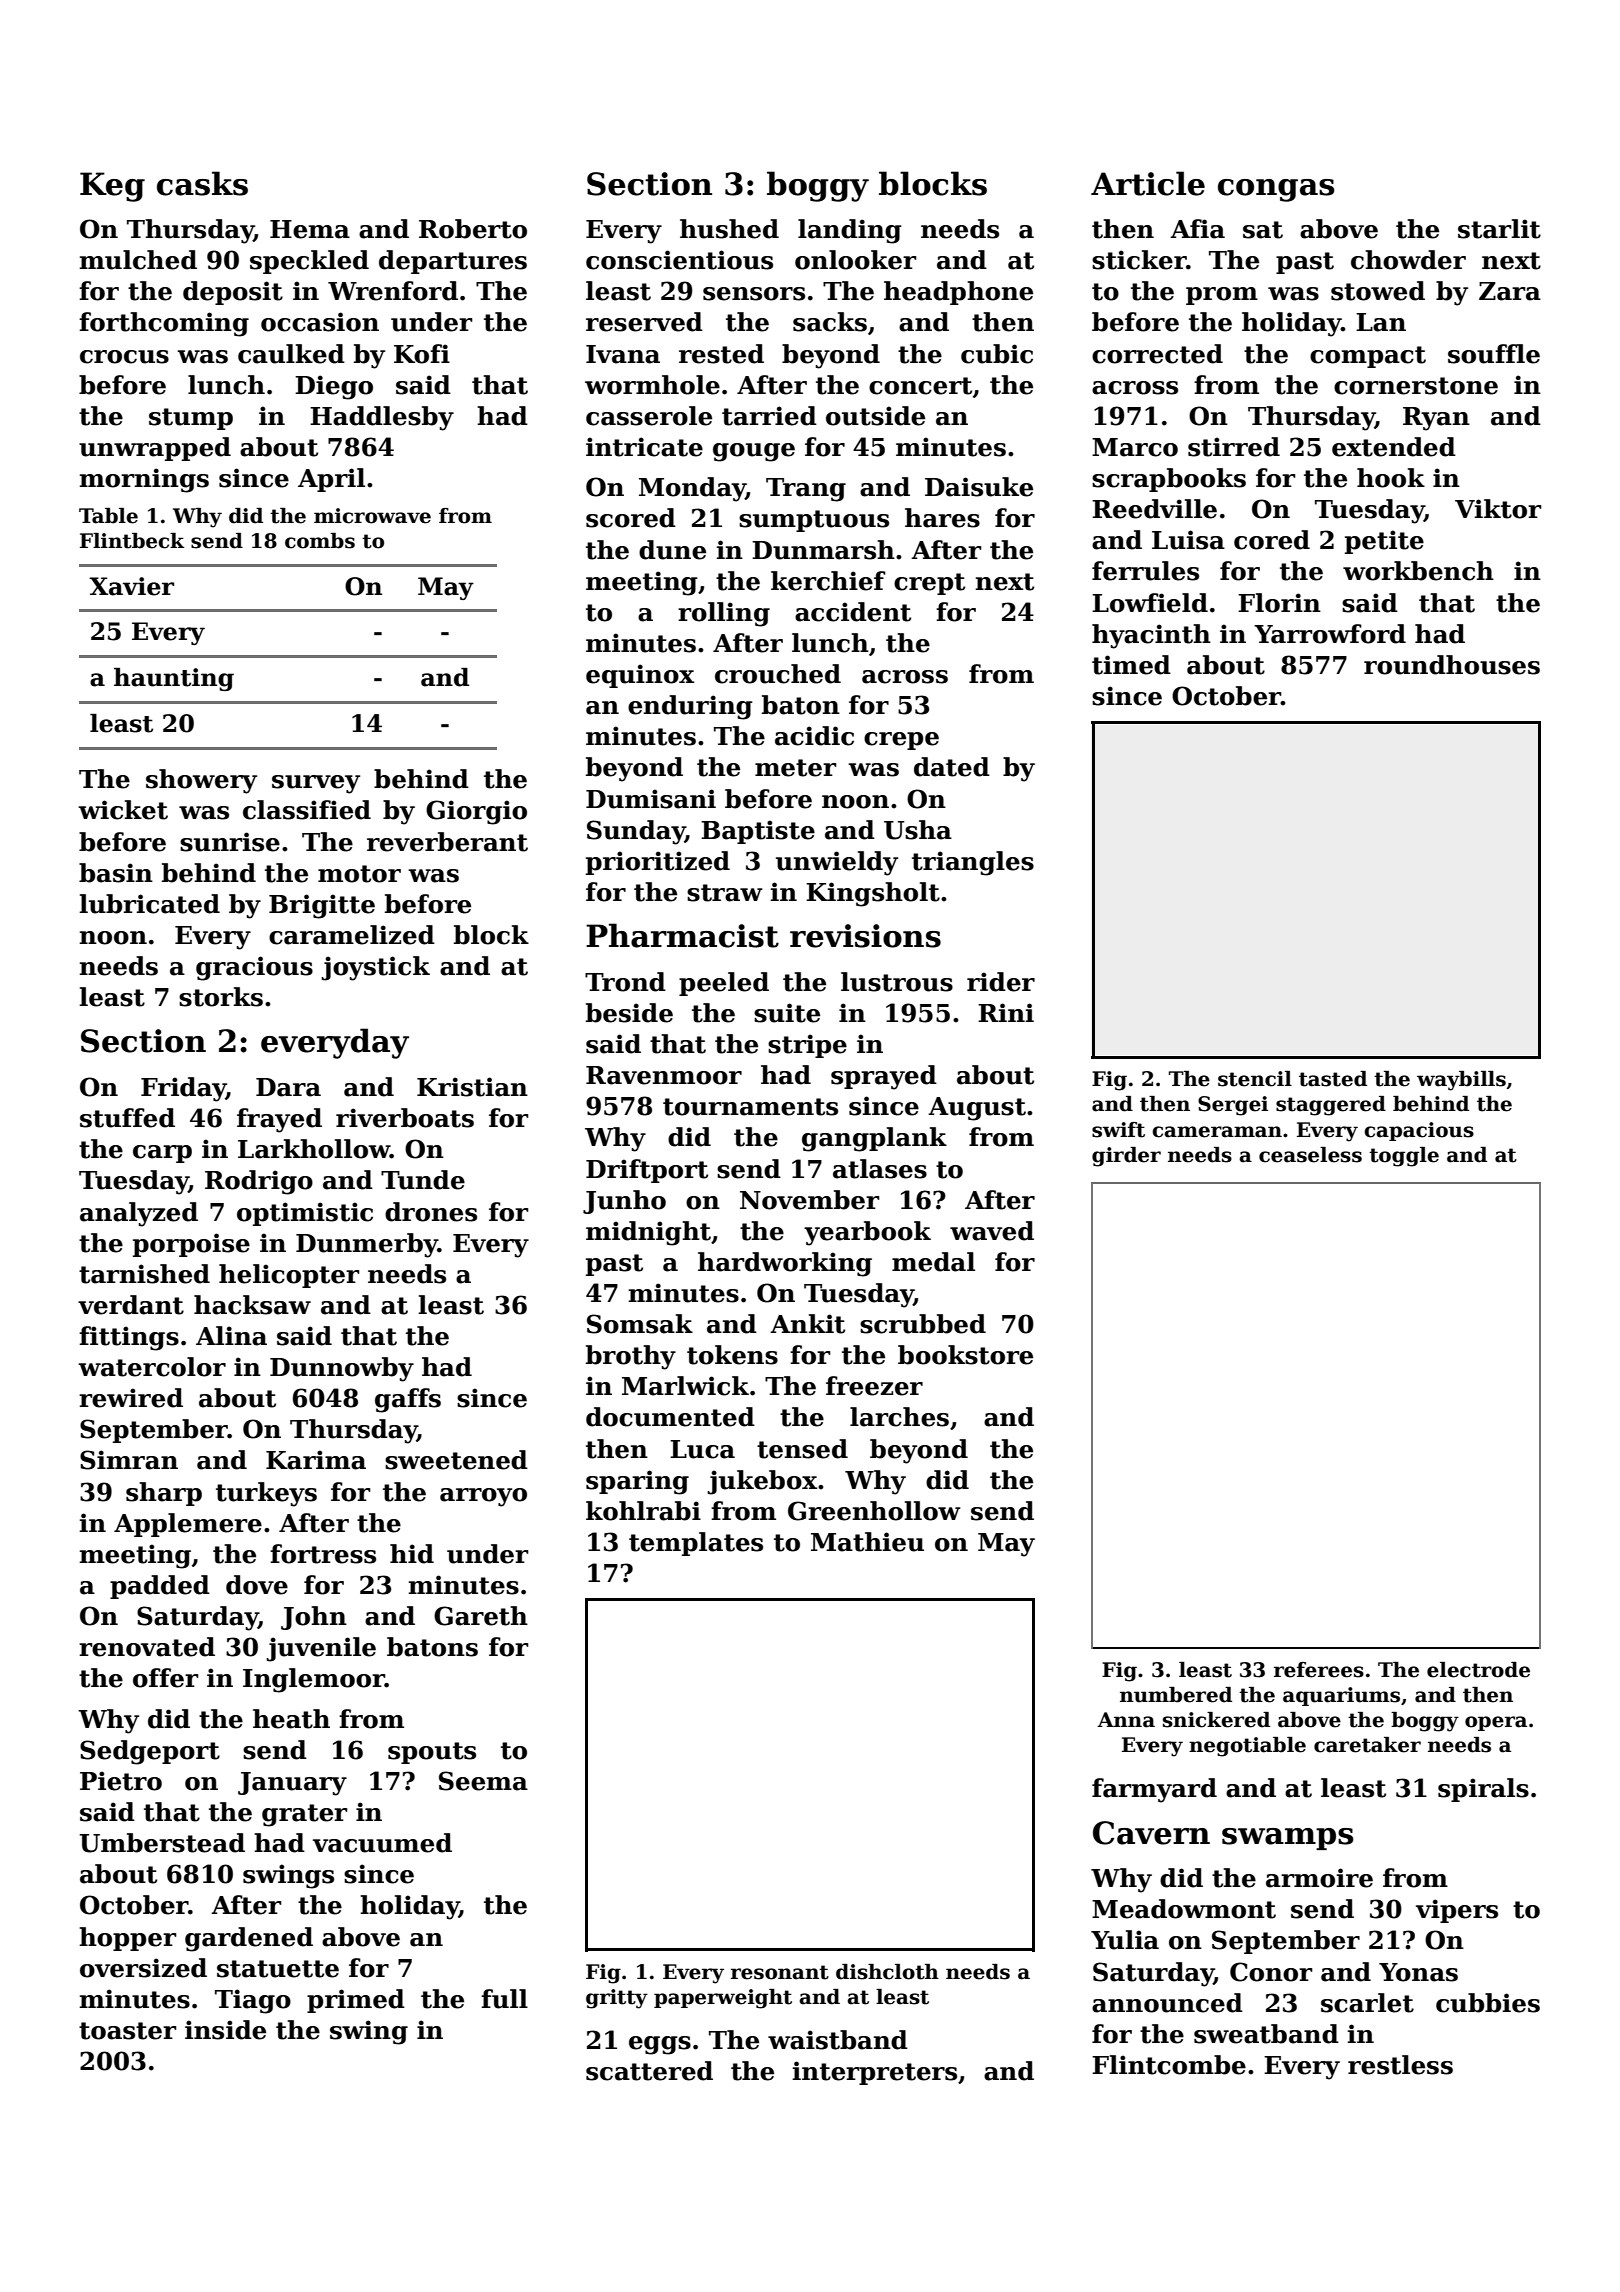 The image size is (1620, 2292). I want to click on waybills, so click(1461, 1081).
